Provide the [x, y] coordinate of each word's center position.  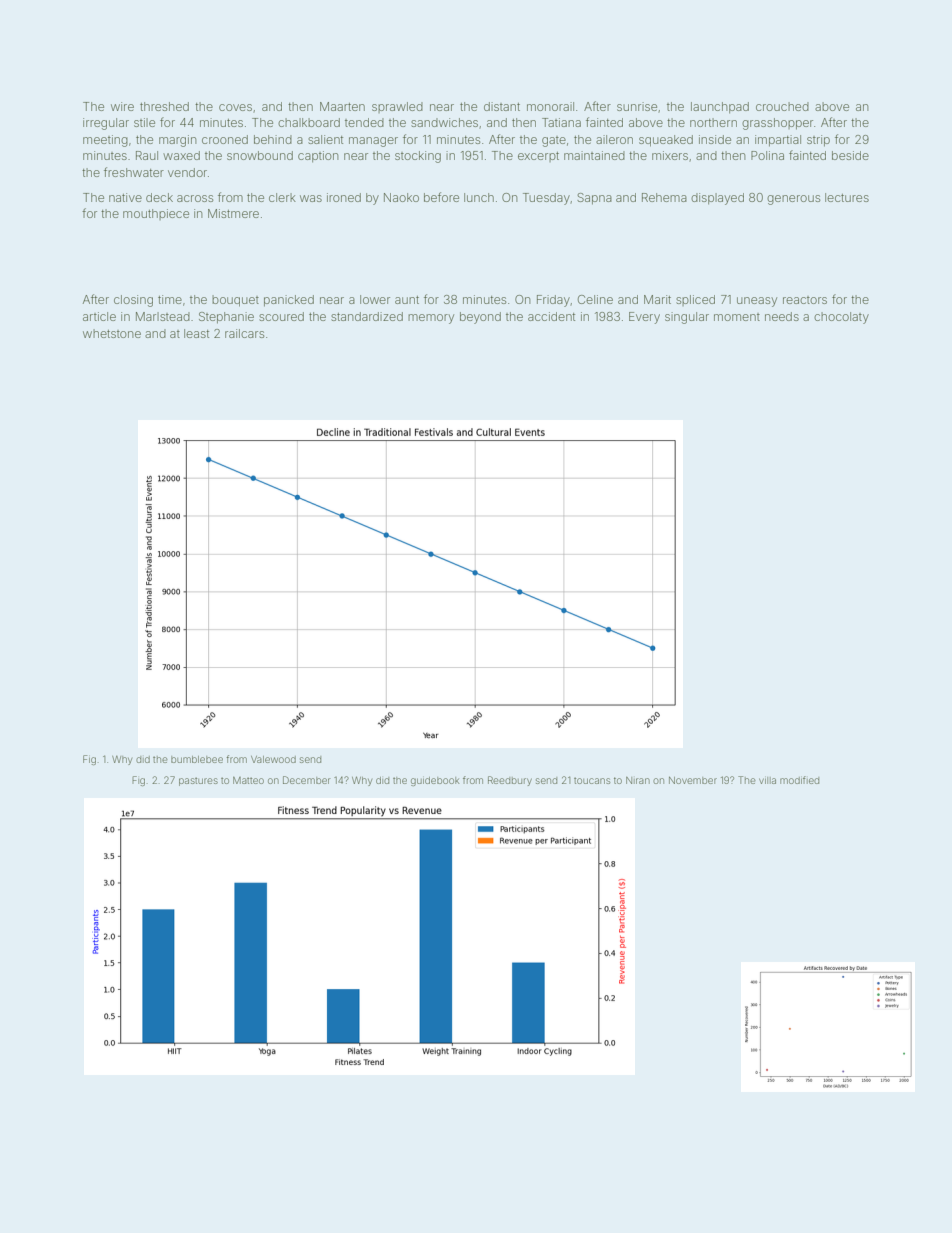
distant [502, 106]
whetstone [112, 333]
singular [687, 318]
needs [782, 316]
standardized [367, 316]
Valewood [273, 759]
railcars [244, 333]
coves [235, 107]
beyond [480, 318]
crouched [782, 106]
